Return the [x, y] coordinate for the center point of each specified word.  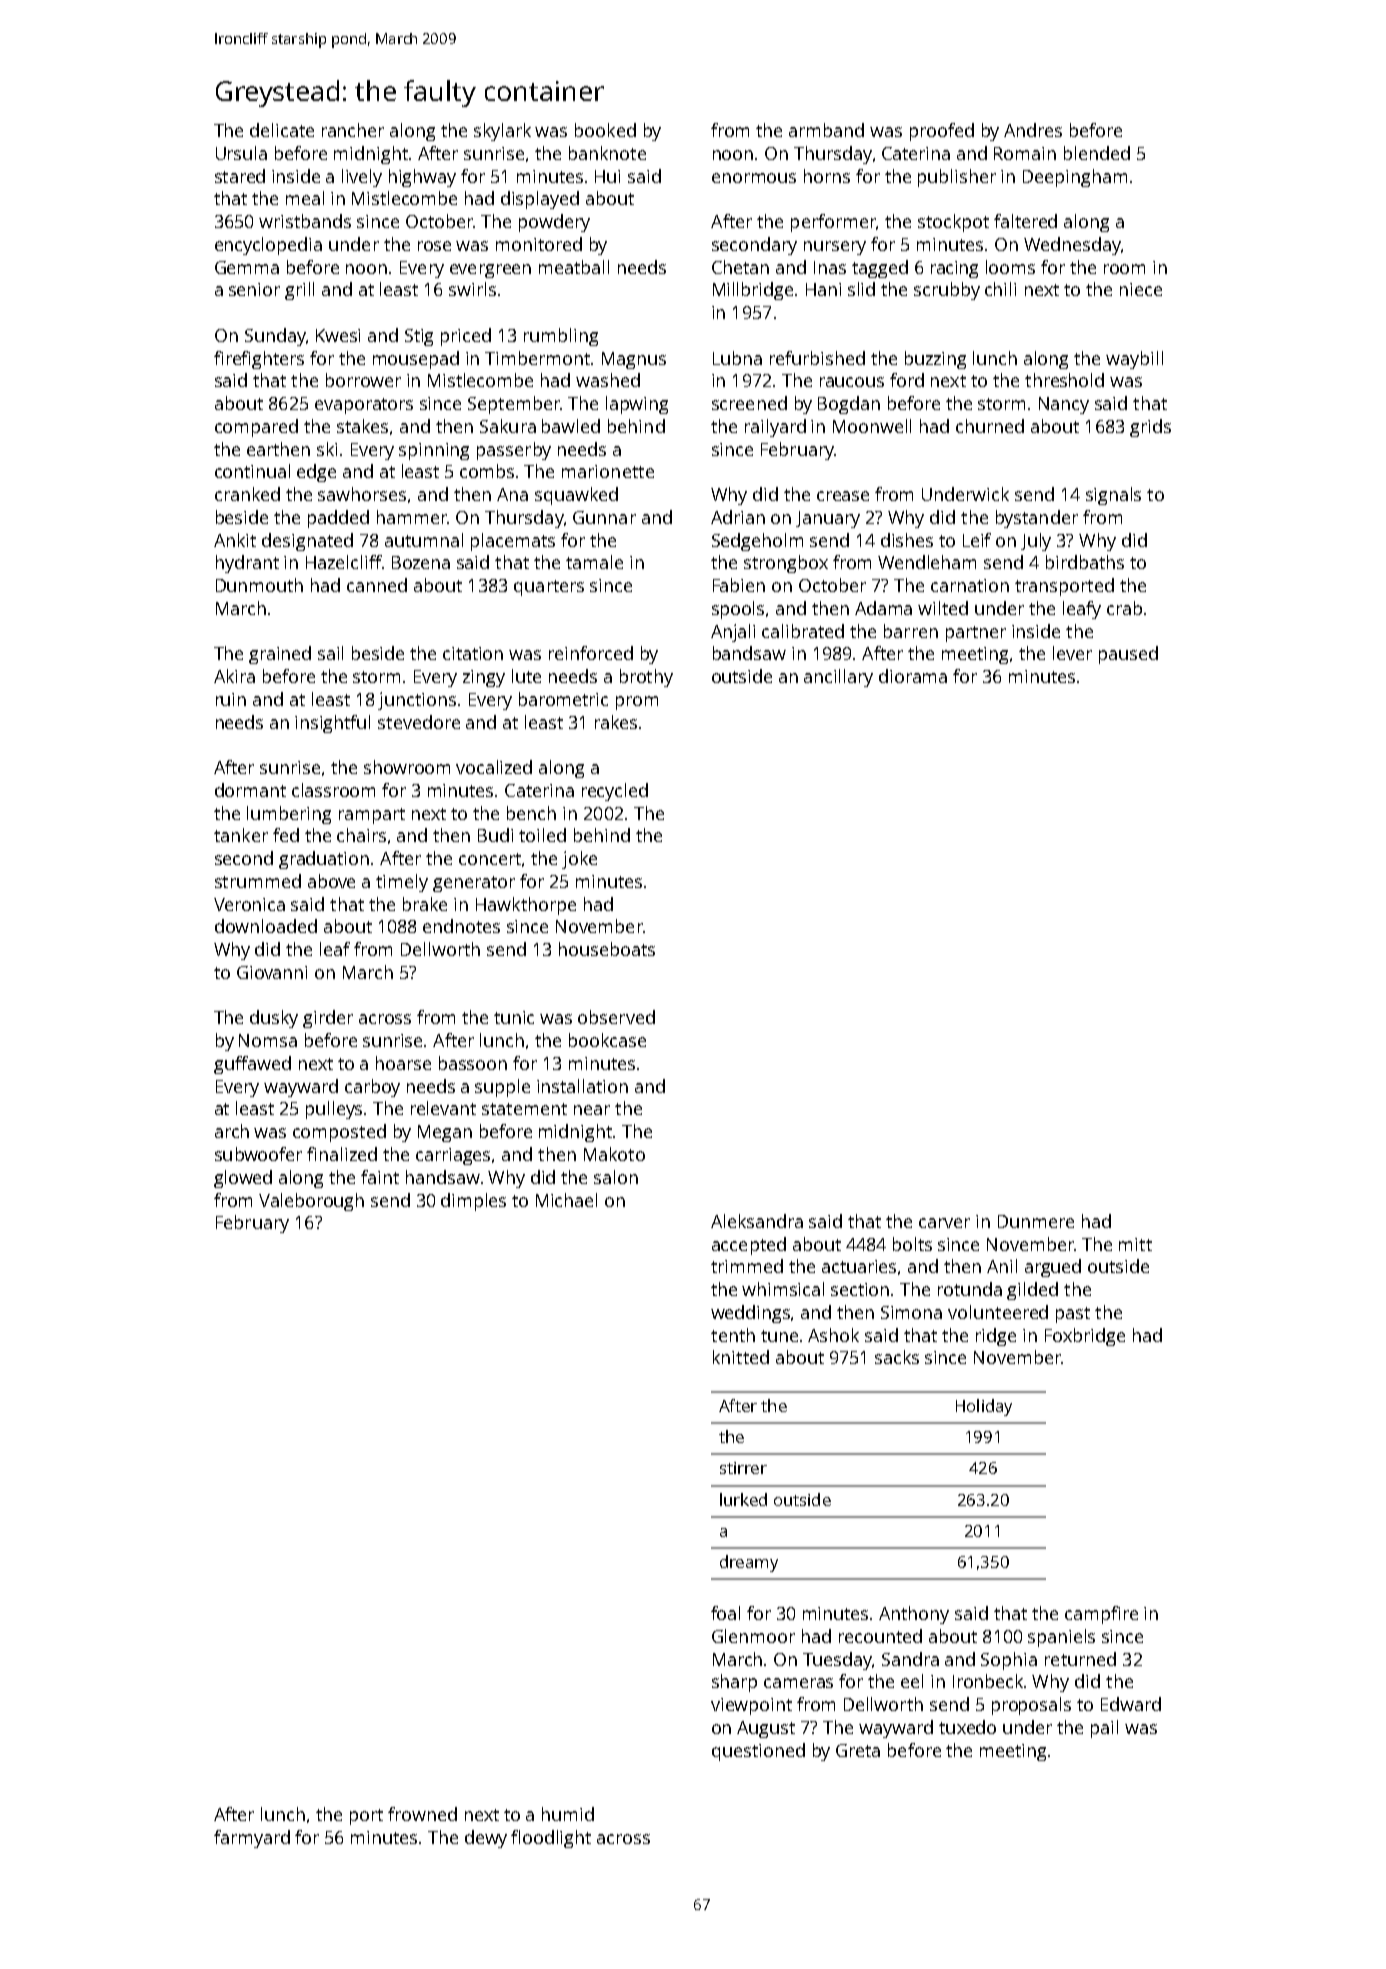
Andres [1033, 130]
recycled [615, 792]
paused [1128, 655]
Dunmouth [259, 585]
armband [826, 130]
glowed [243, 1179]
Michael [566, 1200]
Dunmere [1036, 1221]
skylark [502, 132]
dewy [486, 1839]
